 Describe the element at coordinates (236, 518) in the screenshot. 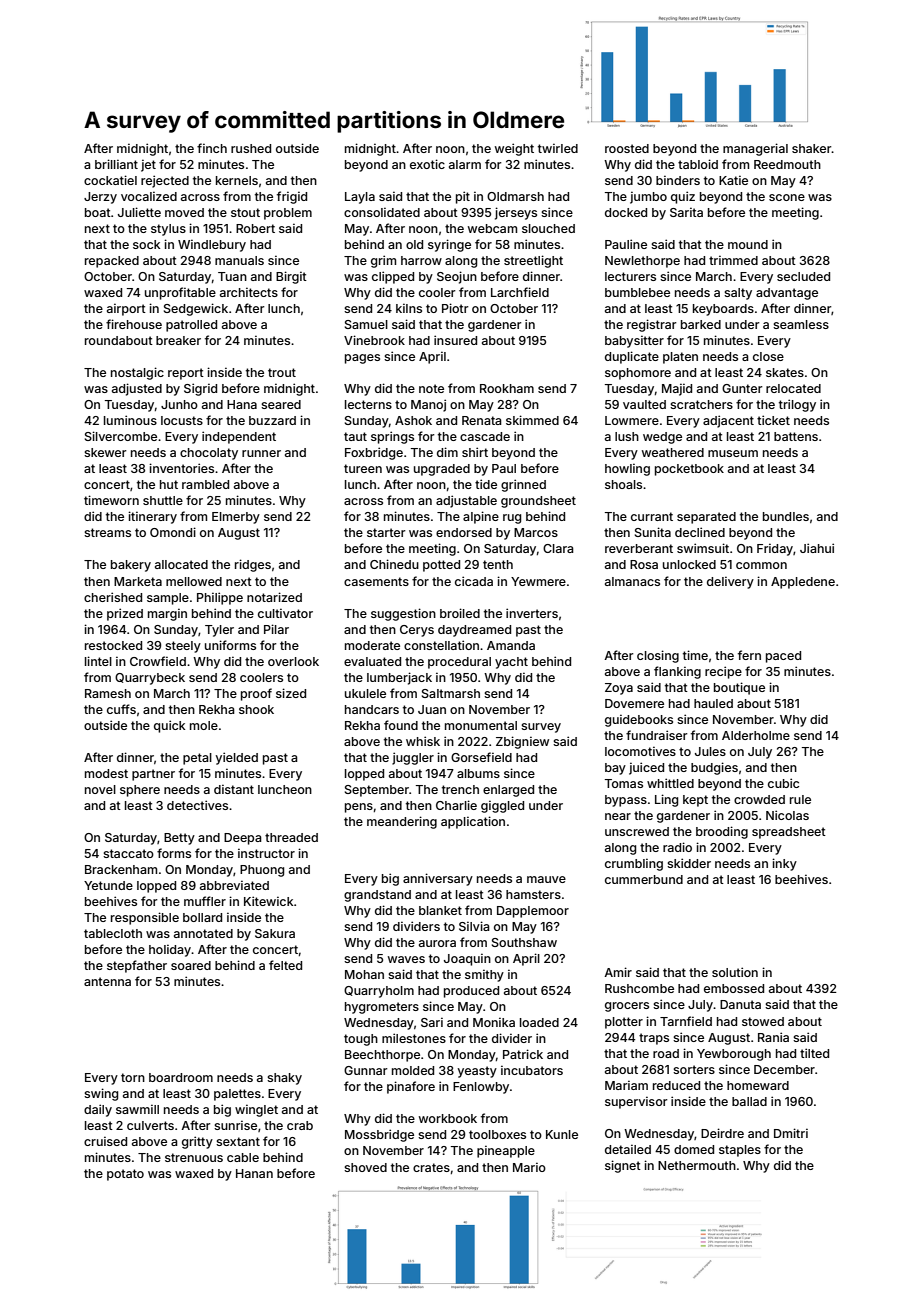

I see `Elmerby` at that location.
